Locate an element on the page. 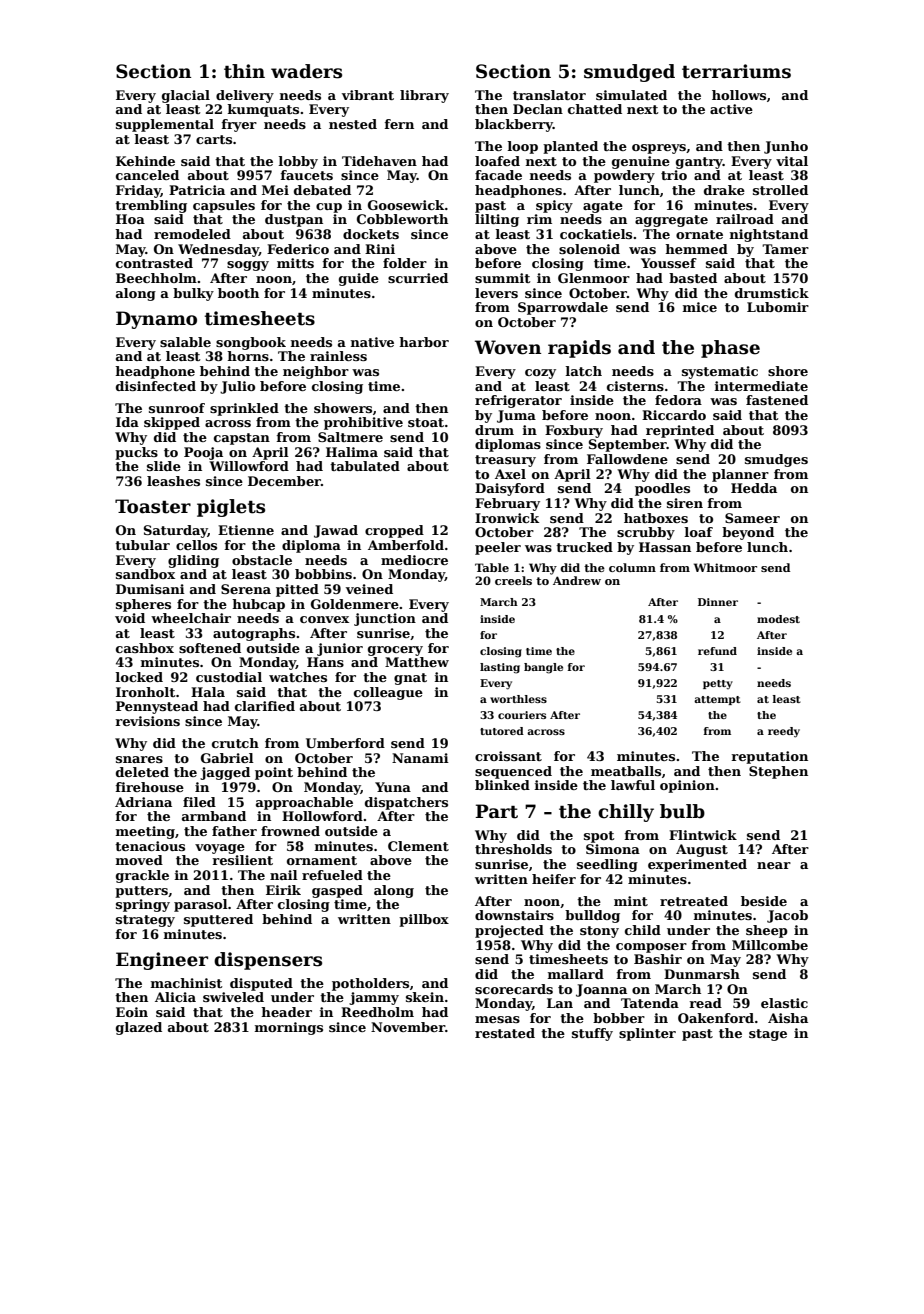 Image resolution: width=924 pixels, height=1314 pixels. gliding is located at coordinates (193, 561).
